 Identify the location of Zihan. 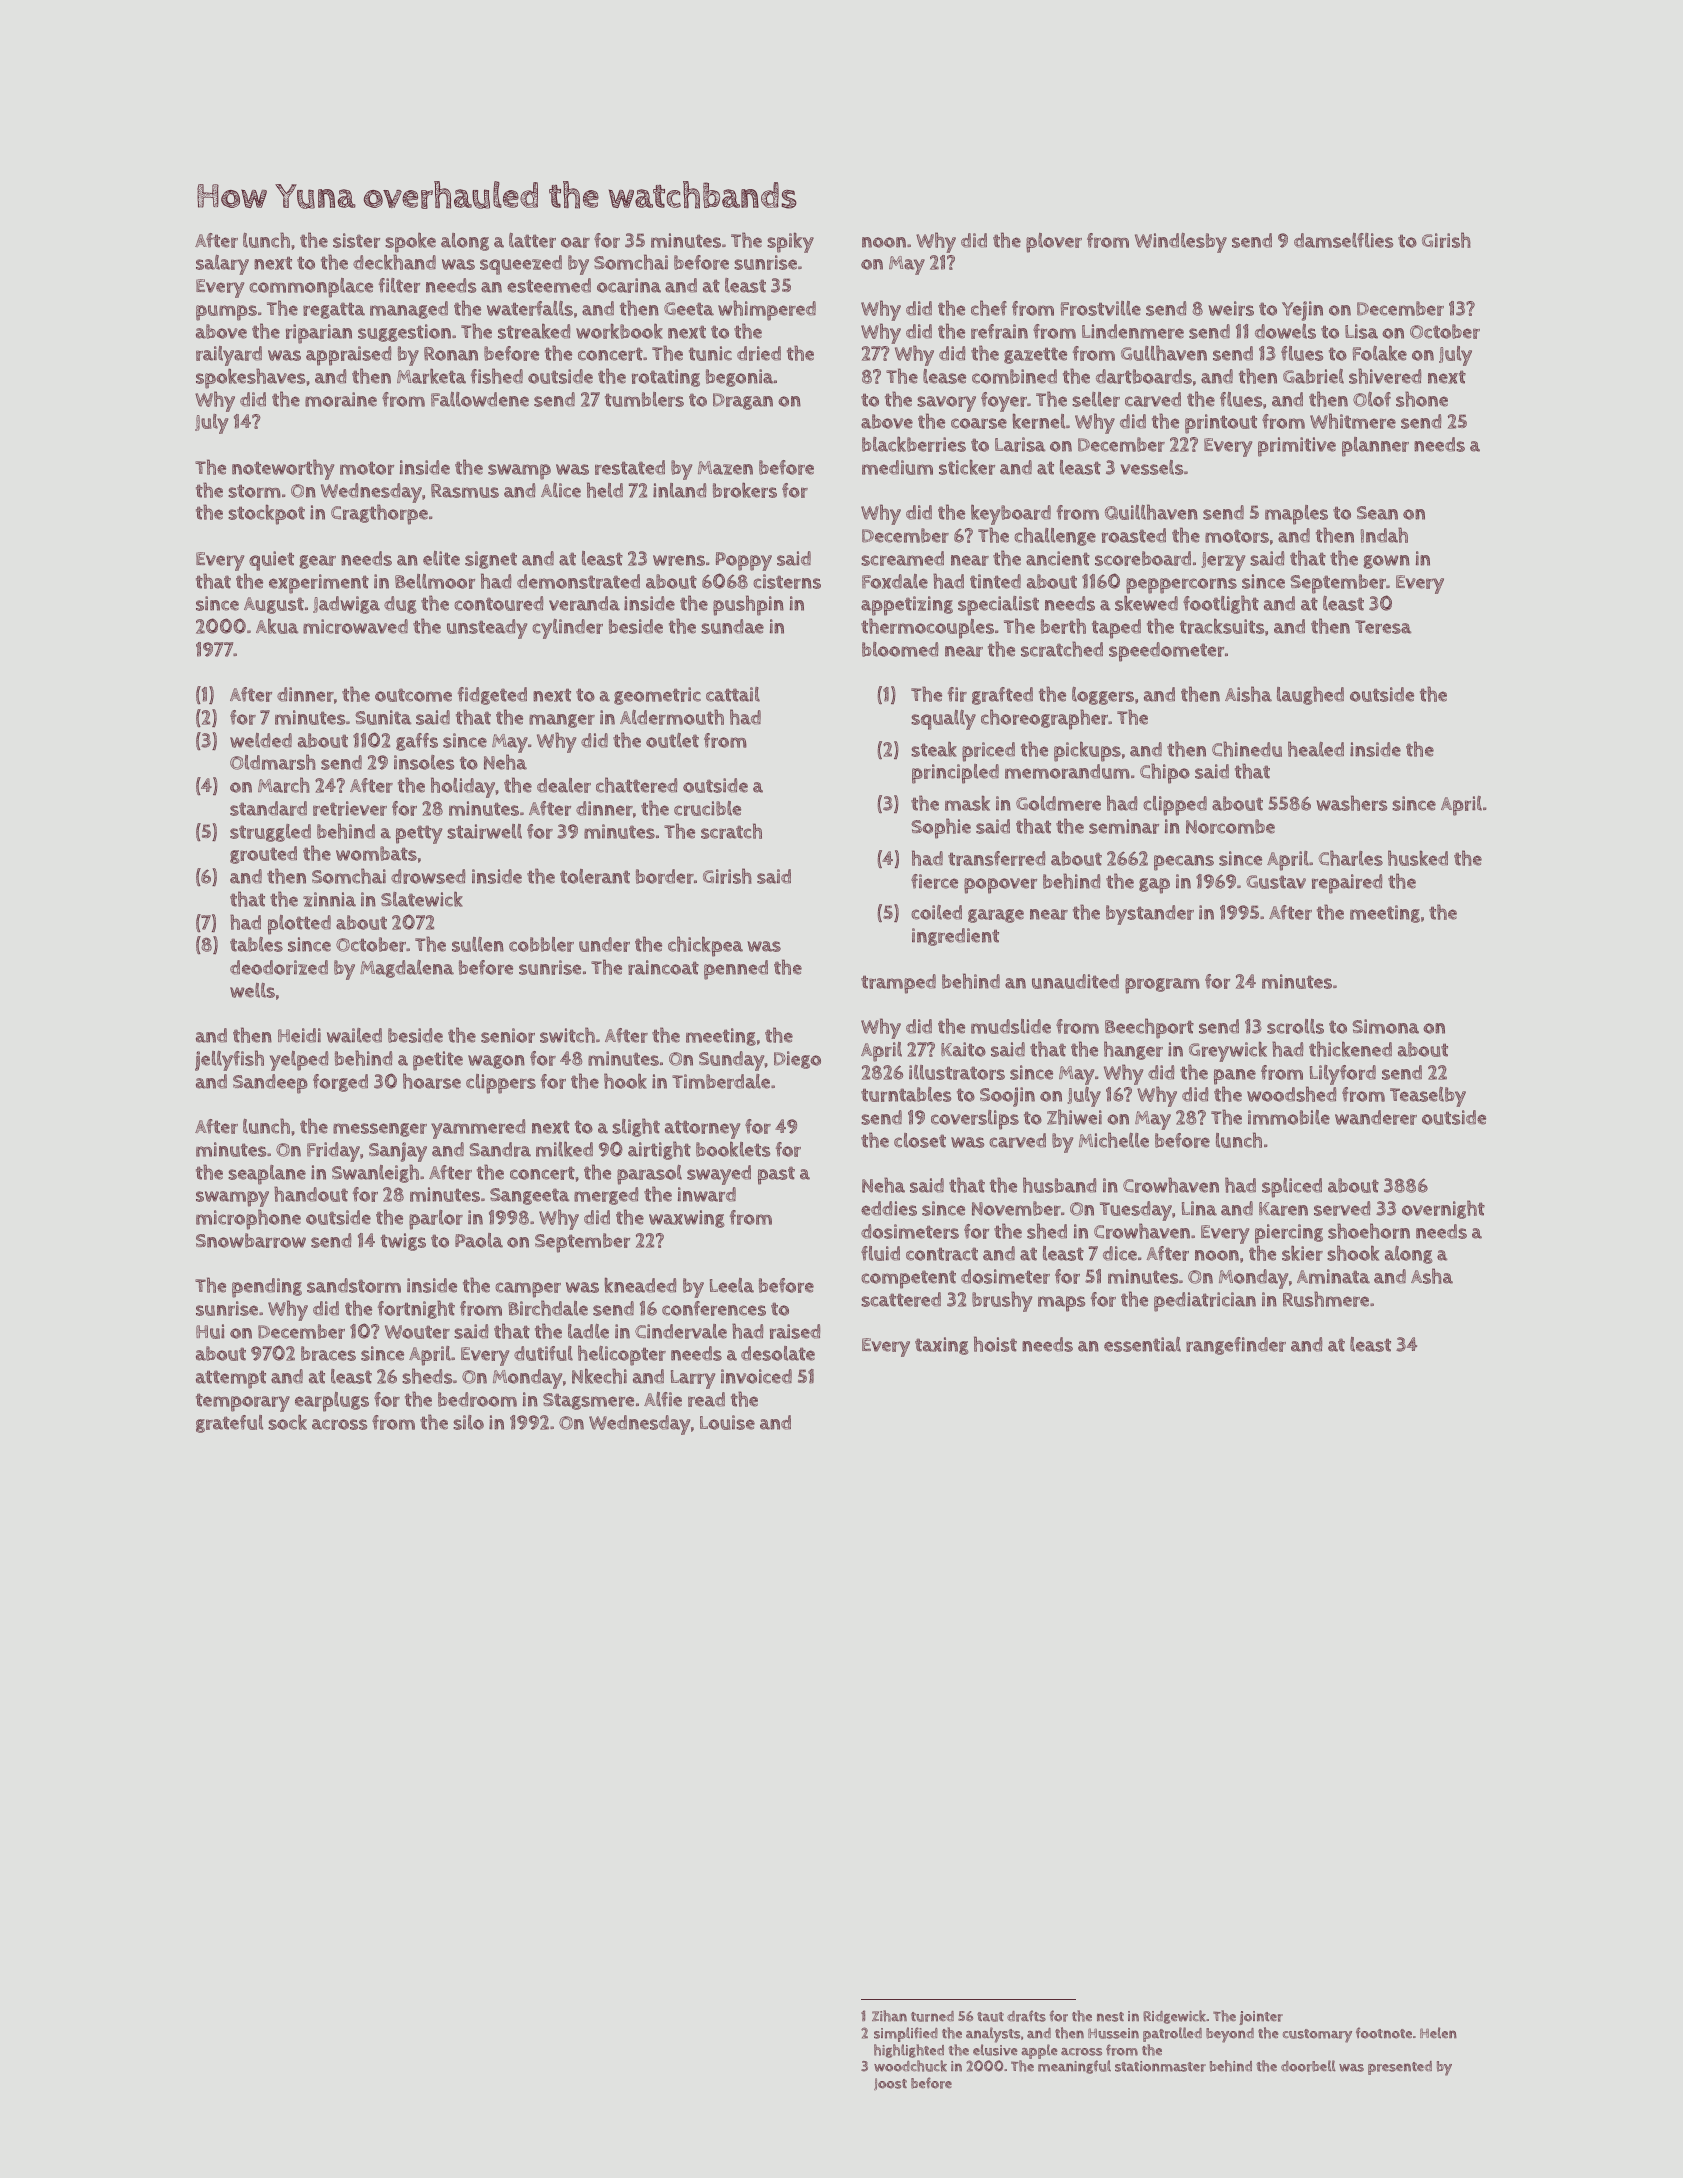
(889, 2016).
